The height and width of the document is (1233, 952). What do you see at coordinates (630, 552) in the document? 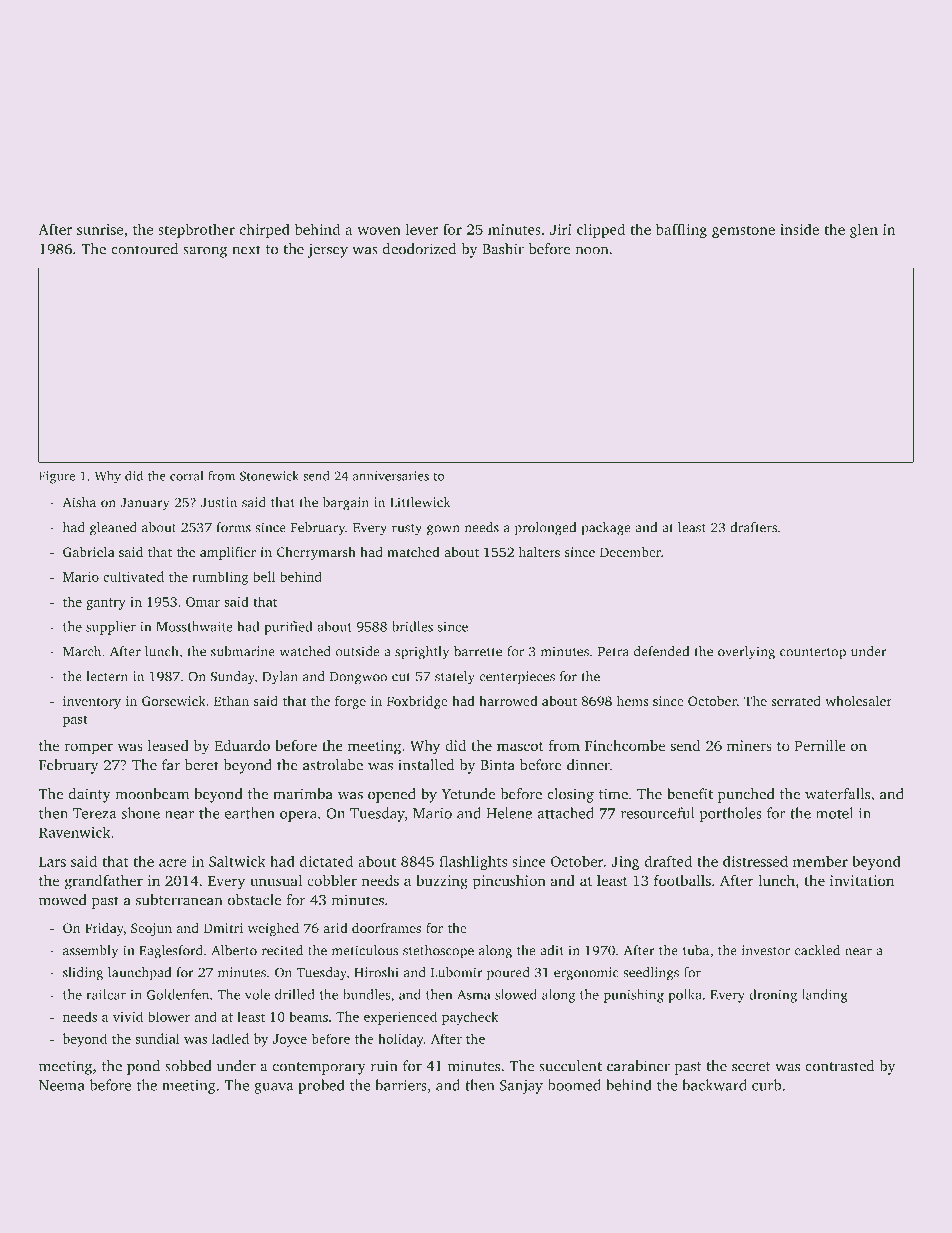
I see `December` at bounding box center [630, 552].
